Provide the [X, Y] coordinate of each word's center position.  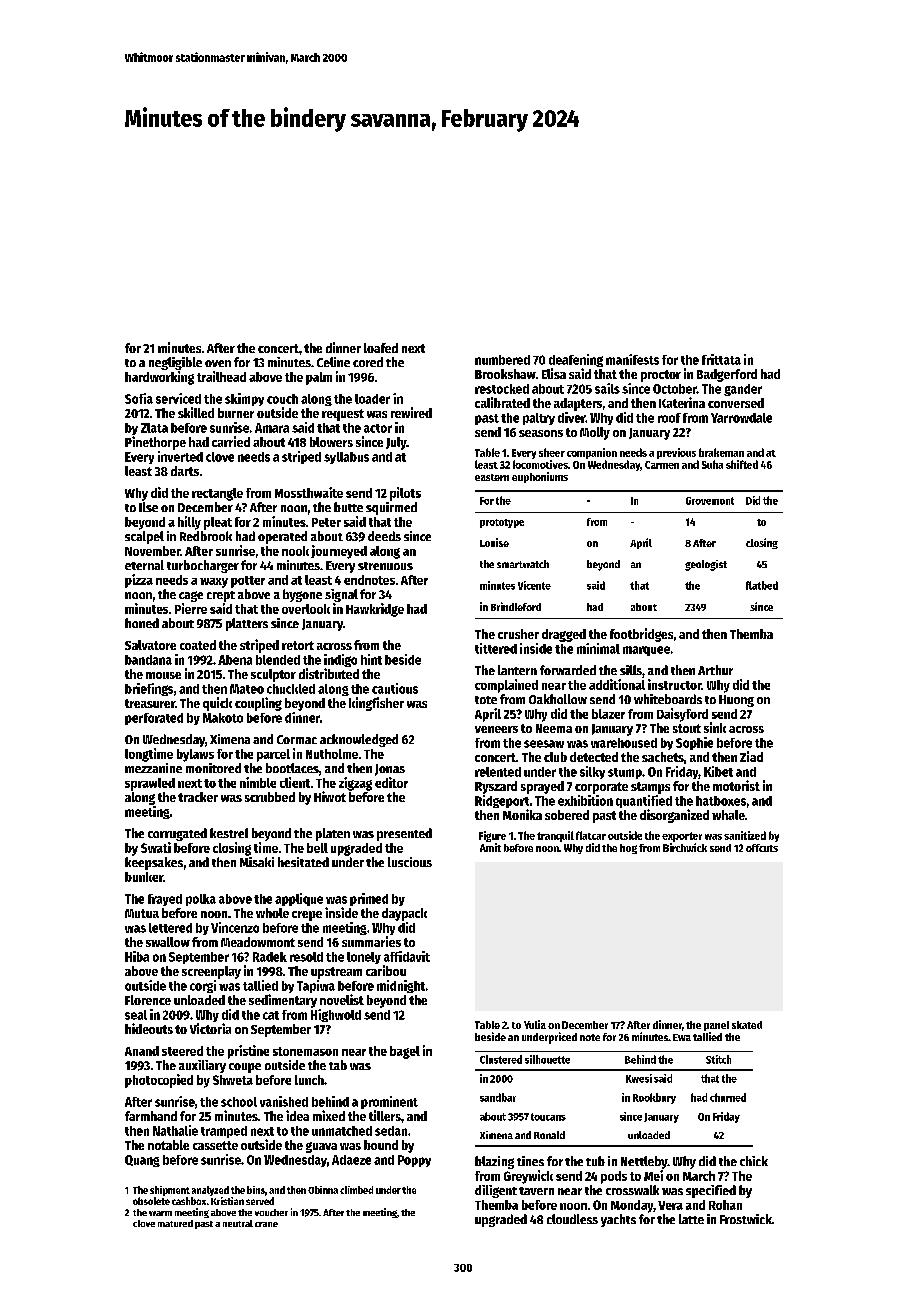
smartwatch [523, 564]
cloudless [572, 1219]
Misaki [257, 862]
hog [628, 849]
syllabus [346, 458]
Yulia [535, 1024]
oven [218, 363]
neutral [238, 1223]
